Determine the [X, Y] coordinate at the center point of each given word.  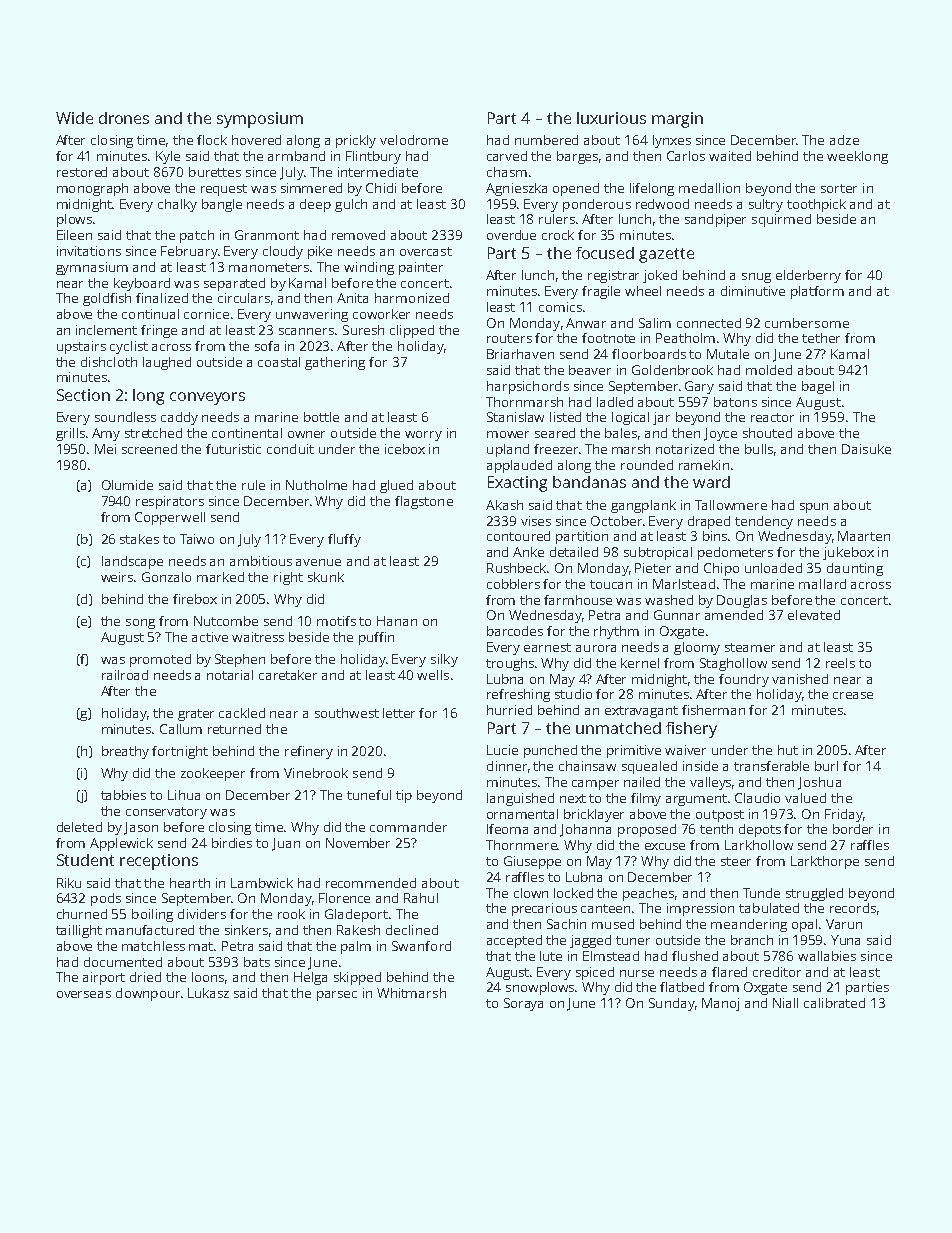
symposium [260, 120]
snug [756, 278]
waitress [258, 637]
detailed [574, 552]
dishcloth [109, 362]
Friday [844, 815]
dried [145, 977]
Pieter [653, 568]
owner [306, 434]
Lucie [502, 750]
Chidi [381, 188]
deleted [79, 827]
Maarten [864, 536]
